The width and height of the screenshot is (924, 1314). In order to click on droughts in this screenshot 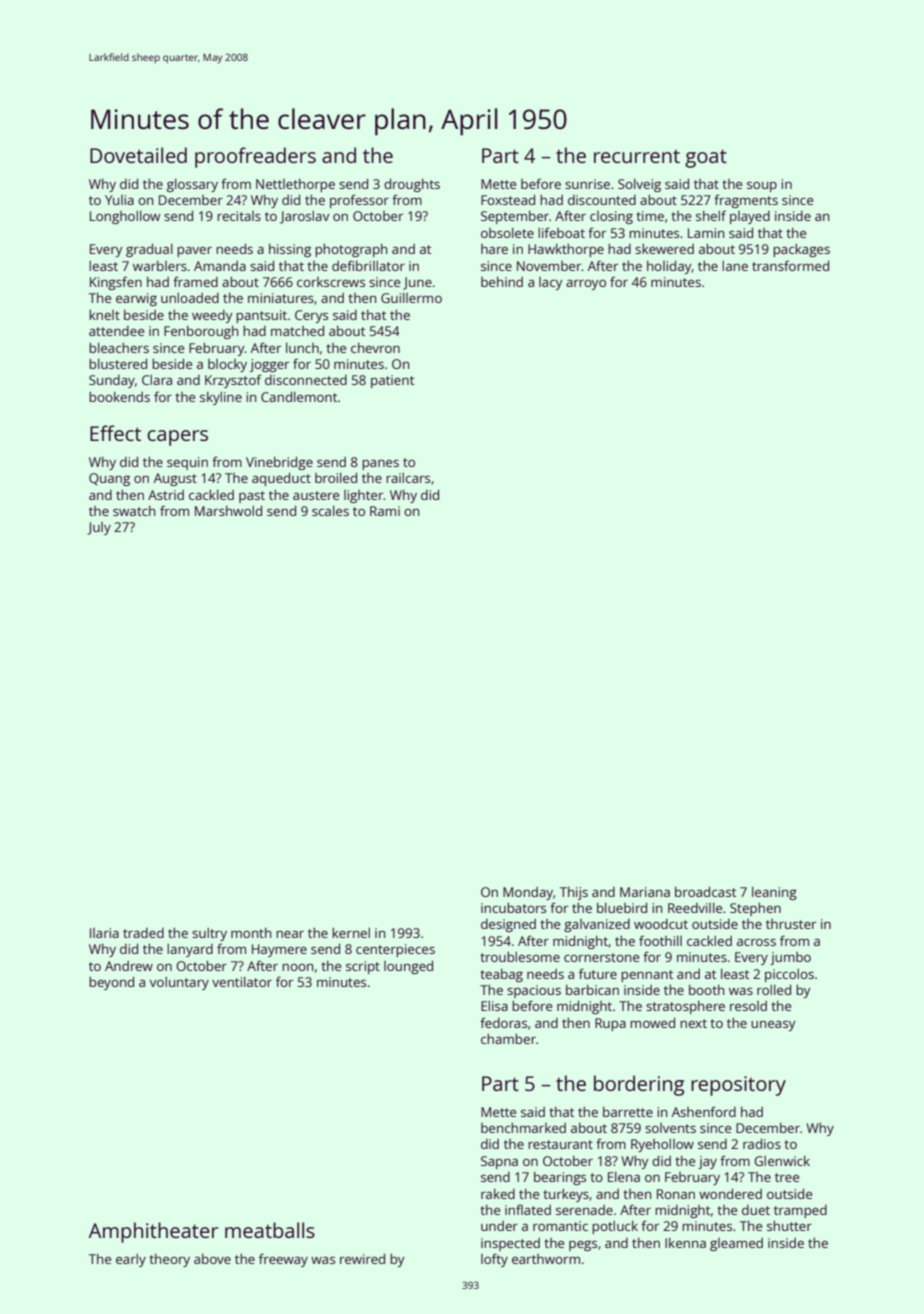, I will do `click(412, 185)`.
